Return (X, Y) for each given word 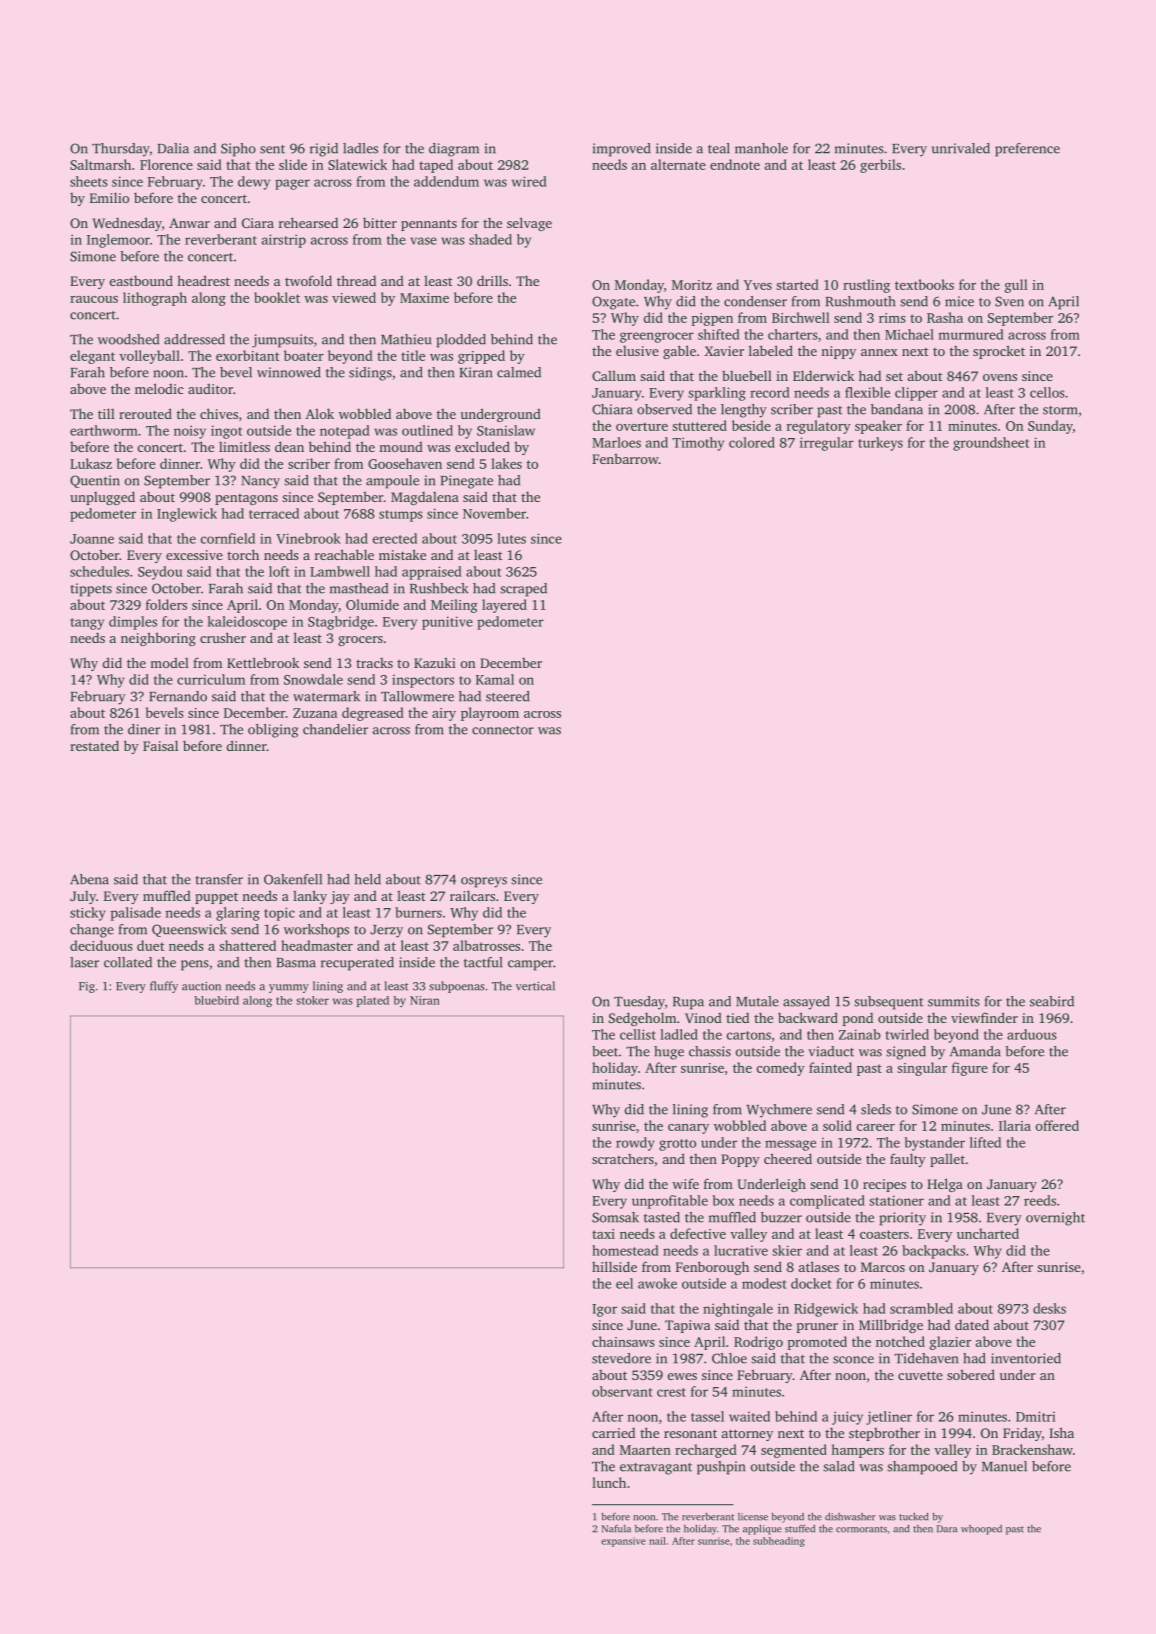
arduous (1032, 1034)
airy (444, 714)
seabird (1052, 1001)
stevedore (621, 1358)
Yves (758, 285)
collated (128, 962)
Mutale (757, 1001)
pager (292, 184)
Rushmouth (860, 301)
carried (613, 1432)
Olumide (372, 604)
